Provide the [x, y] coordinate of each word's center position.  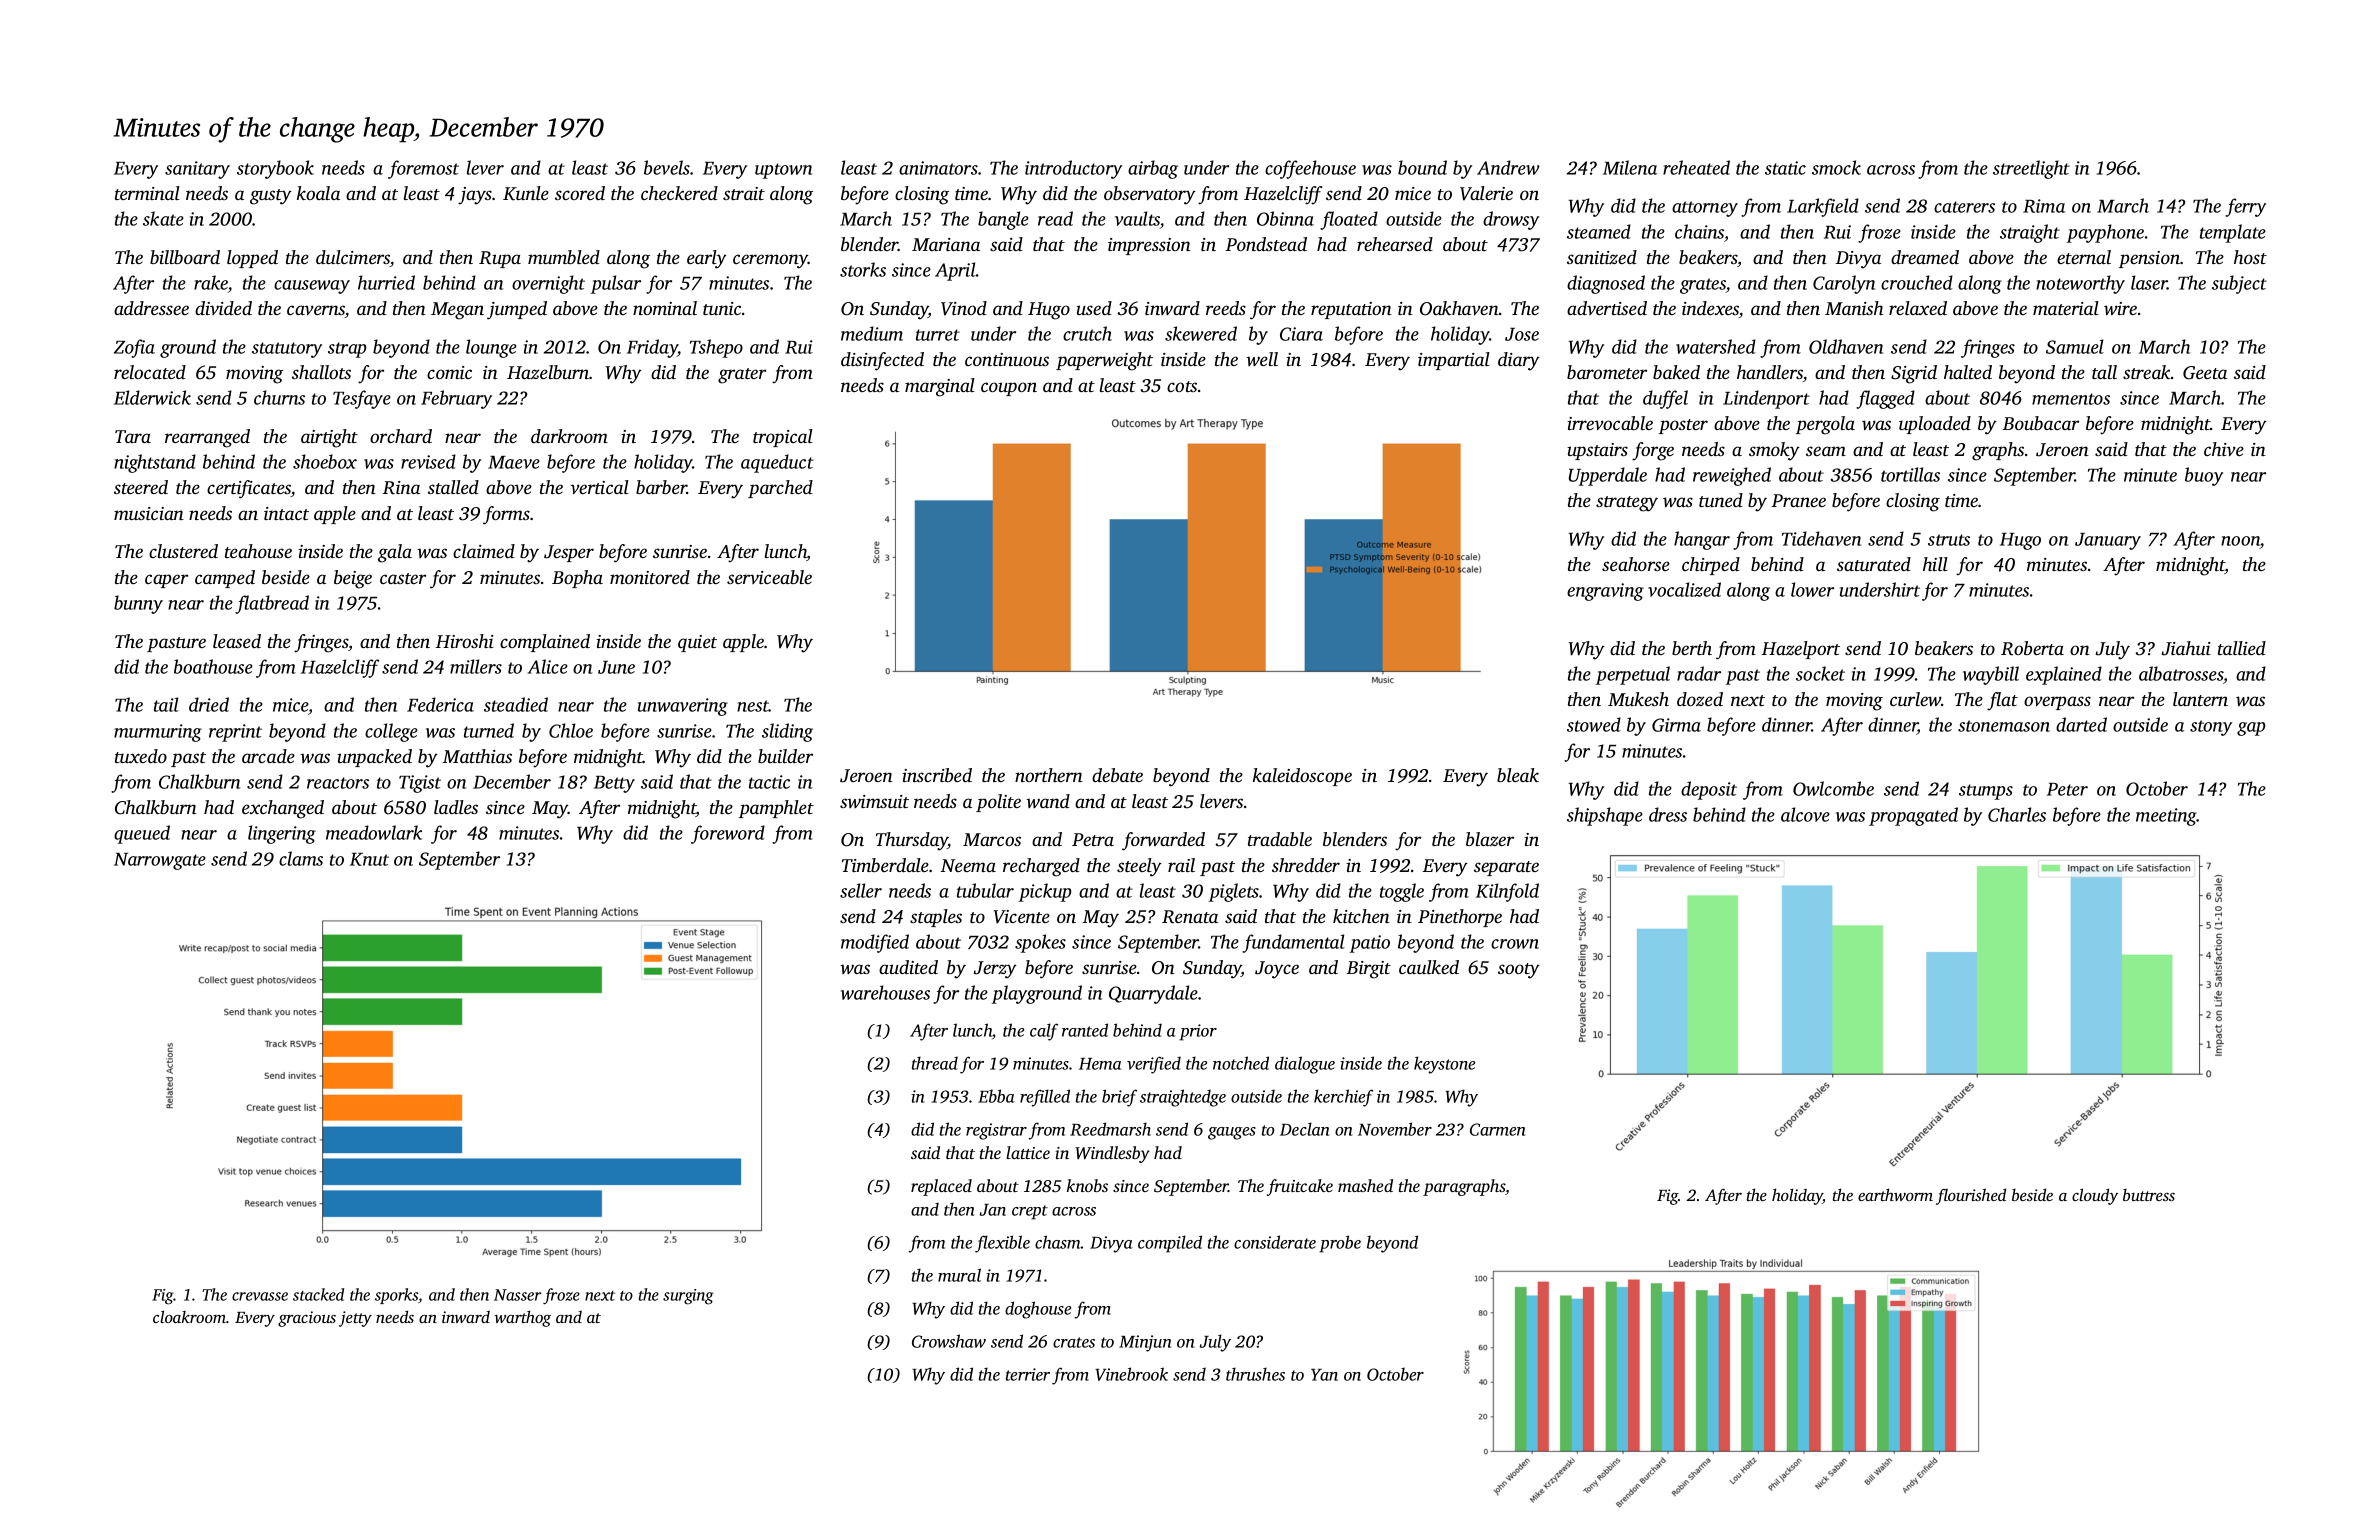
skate [163, 218]
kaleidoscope [1302, 777]
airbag [1153, 169]
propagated [1913, 816]
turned [489, 730]
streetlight [2031, 169]
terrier [1028, 1374]
